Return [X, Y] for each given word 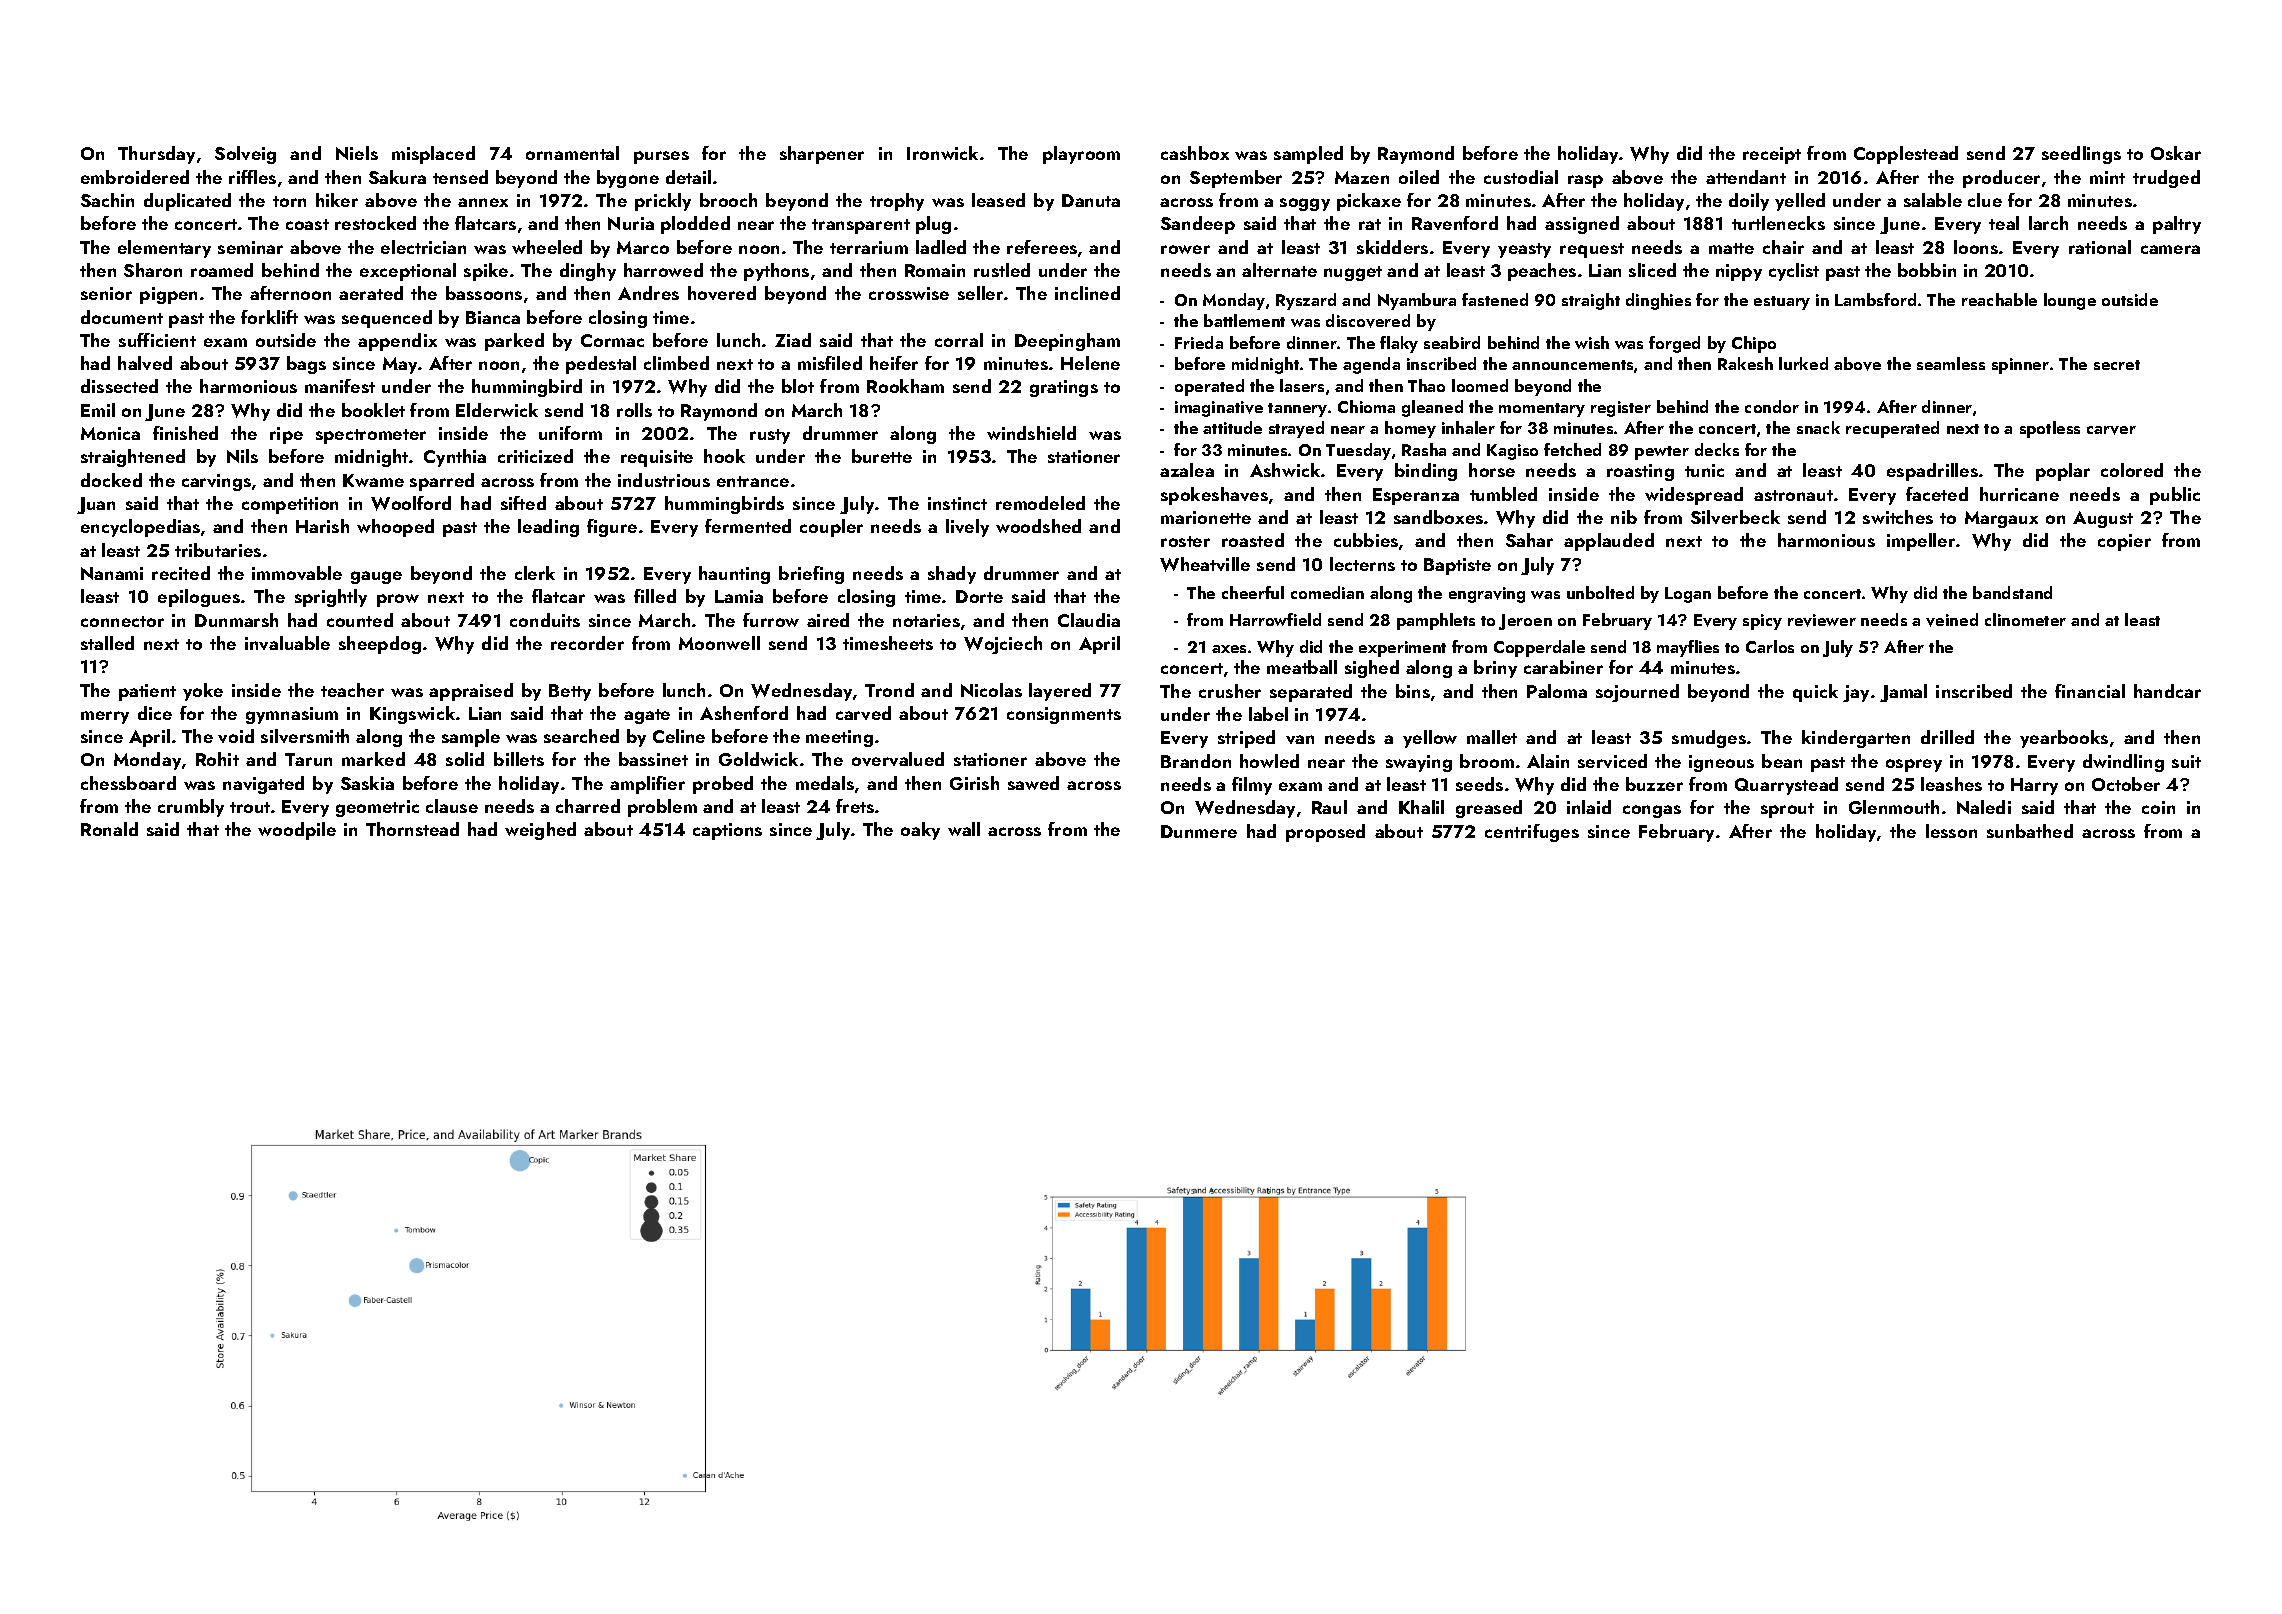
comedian [1327, 592]
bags [306, 365]
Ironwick [942, 153]
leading [548, 528]
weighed [540, 831]
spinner [2020, 366]
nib [1624, 517]
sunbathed [2030, 831]
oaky [920, 831]
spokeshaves [1214, 496]
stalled [107, 643]
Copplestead [1906, 155]
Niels [357, 153]
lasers [1302, 385]
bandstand [2012, 592]
